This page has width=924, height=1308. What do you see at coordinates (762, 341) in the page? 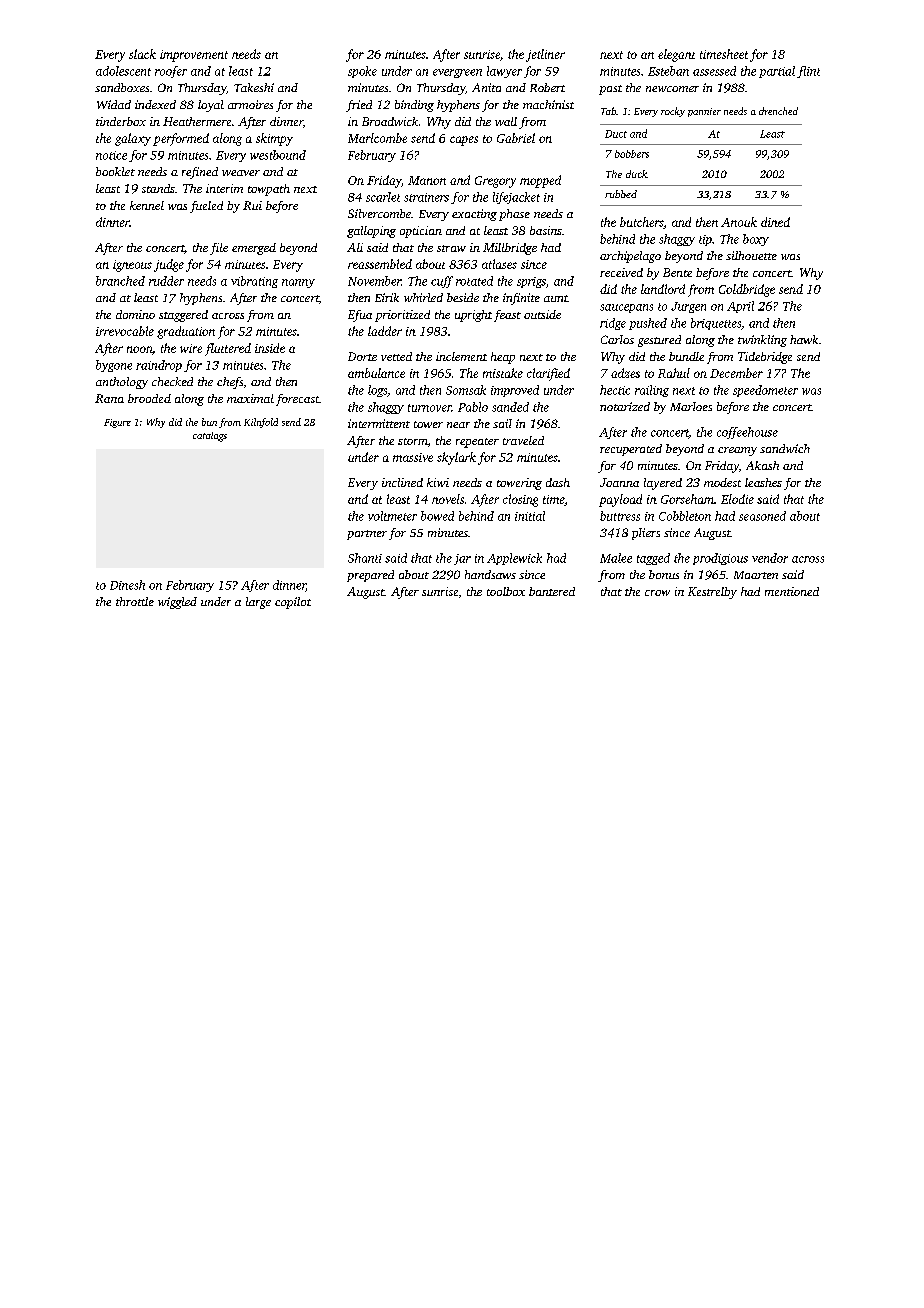
I see `twinkling` at bounding box center [762, 341].
